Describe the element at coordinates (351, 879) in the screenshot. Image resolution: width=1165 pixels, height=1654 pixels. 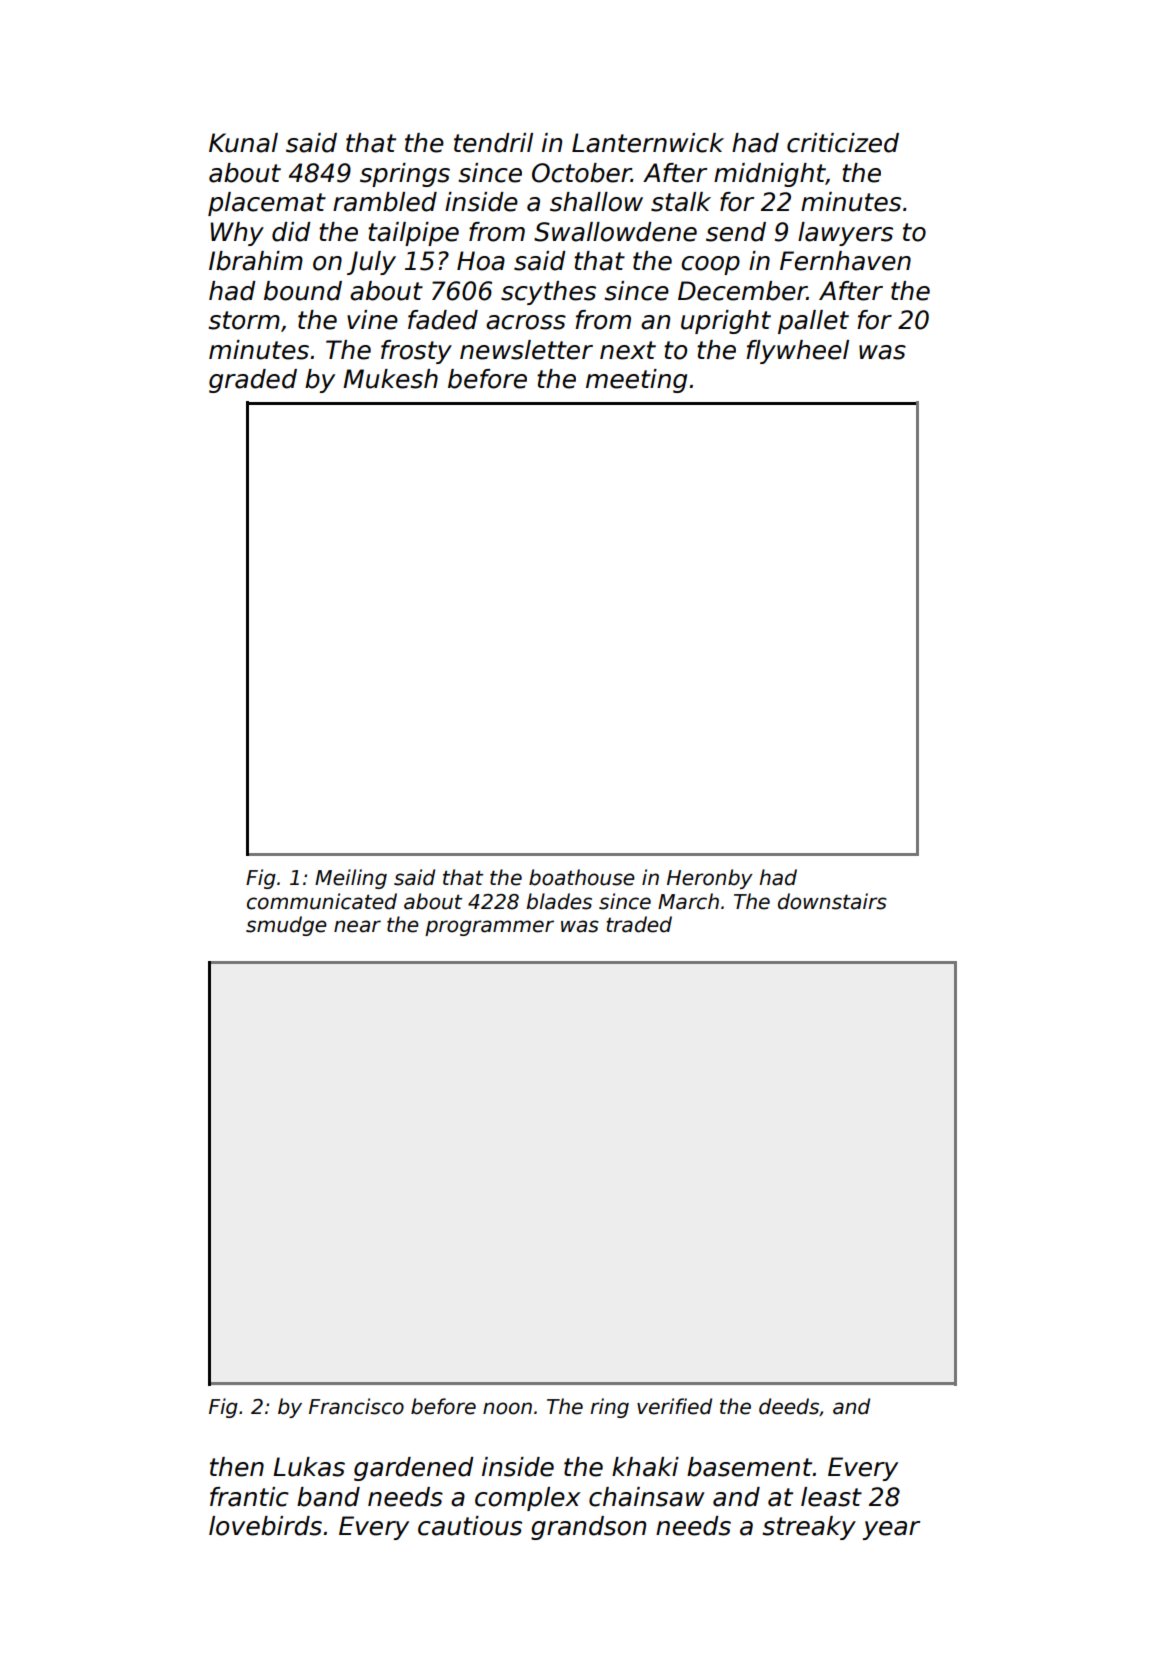
I see `Meiling` at that location.
